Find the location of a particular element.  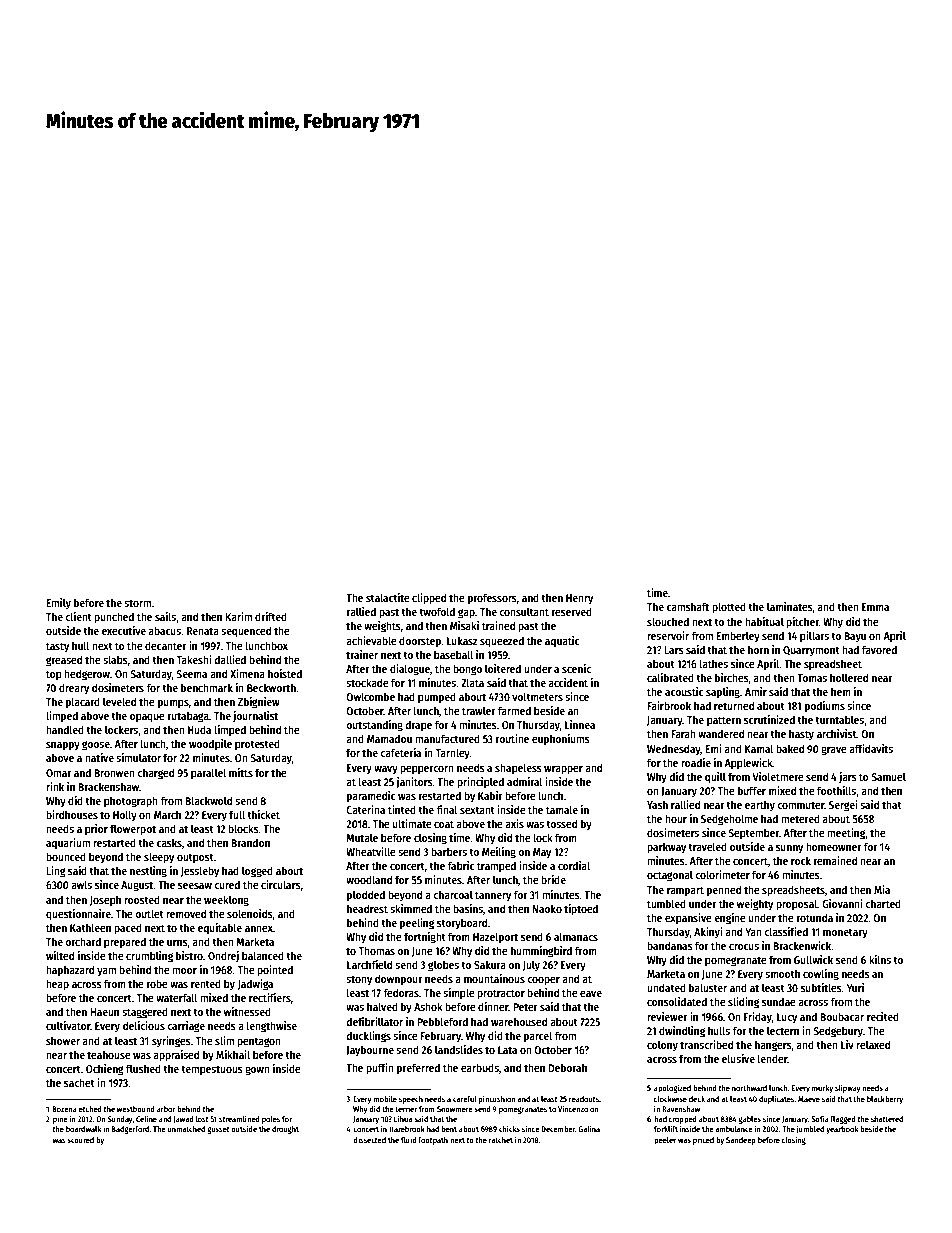

leveled is located at coordinates (119, 701).
